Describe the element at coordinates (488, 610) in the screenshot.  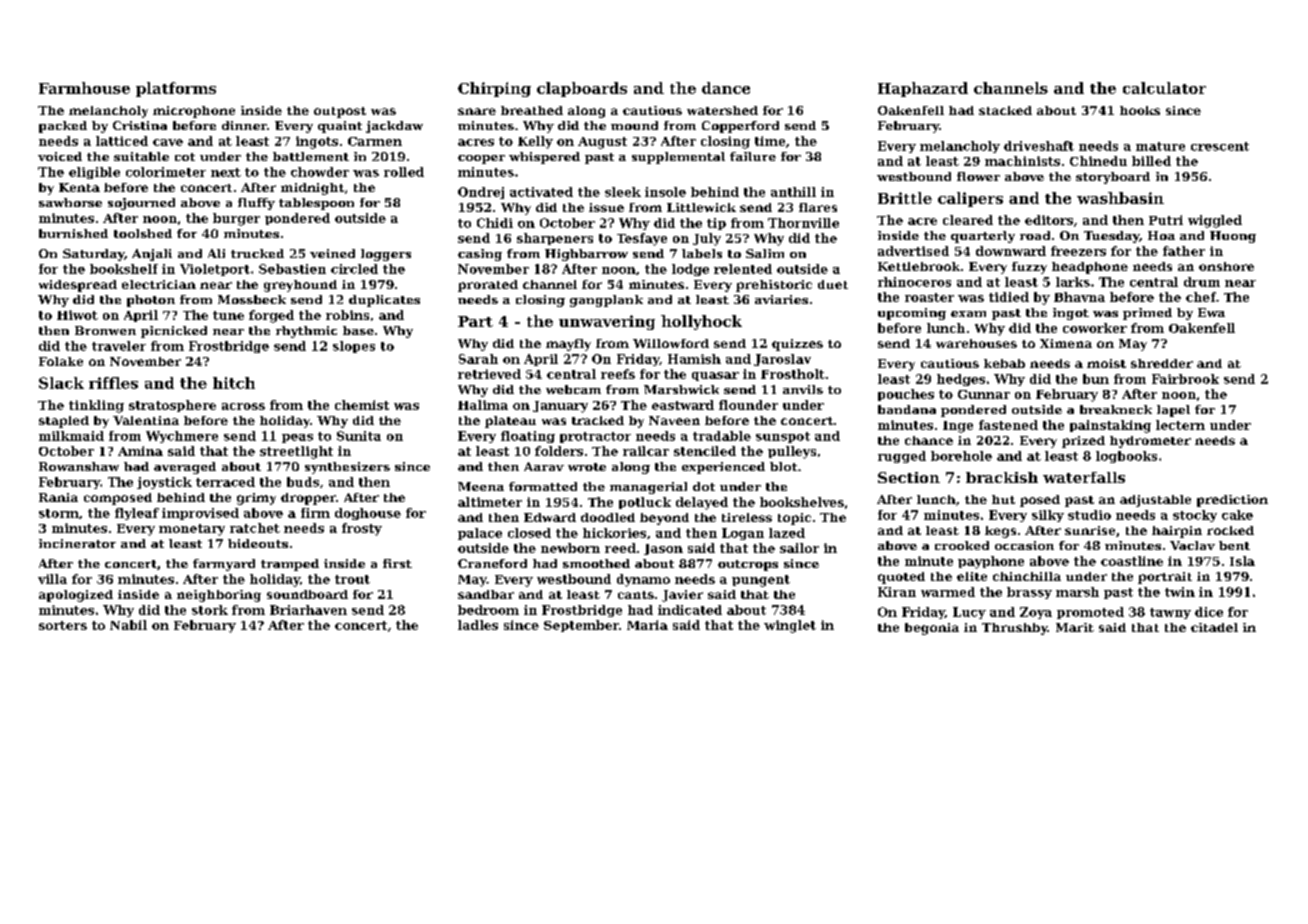
I see `bedroom` at that location.
